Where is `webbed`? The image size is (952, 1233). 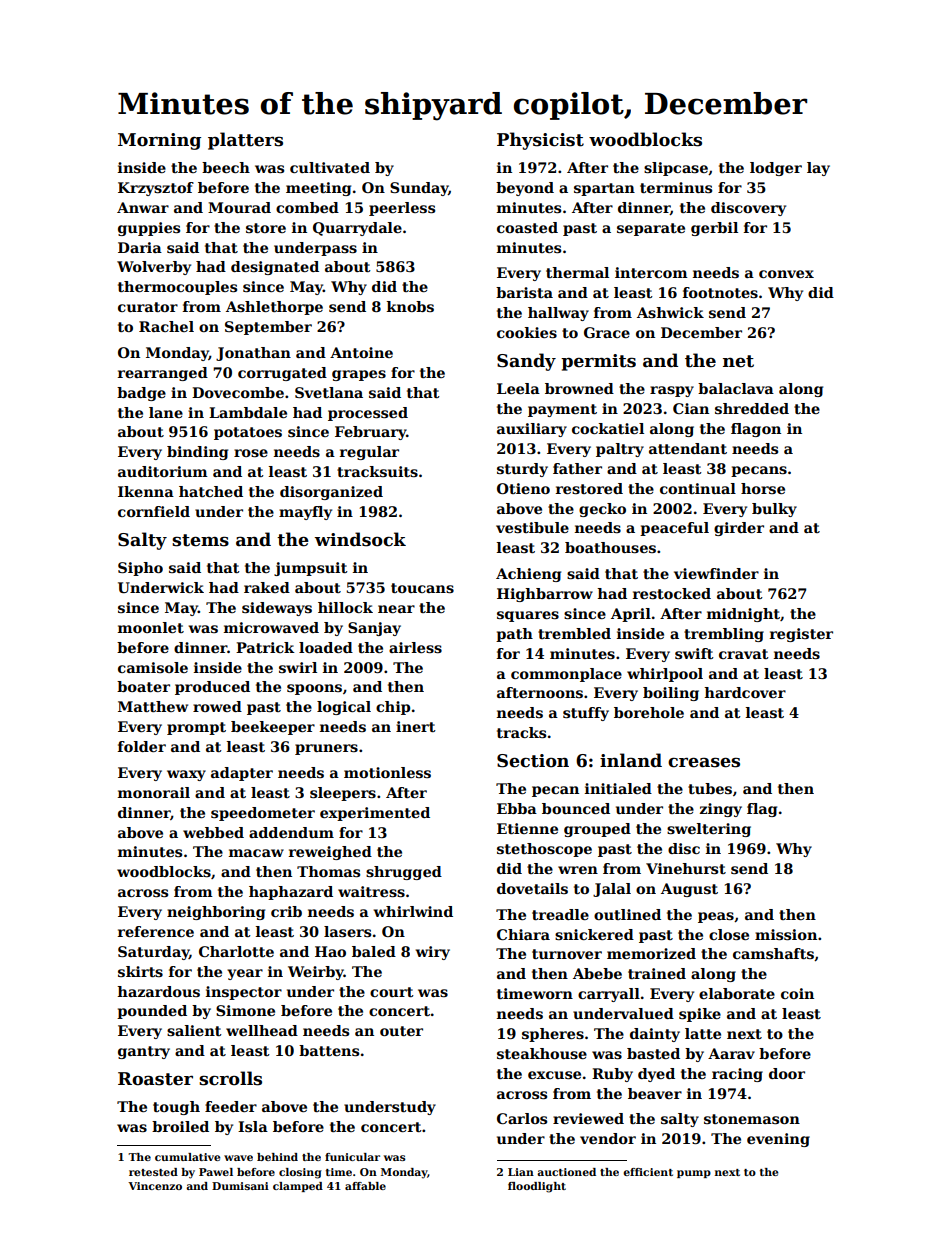 webbed is located at coordinates (213, 832).
